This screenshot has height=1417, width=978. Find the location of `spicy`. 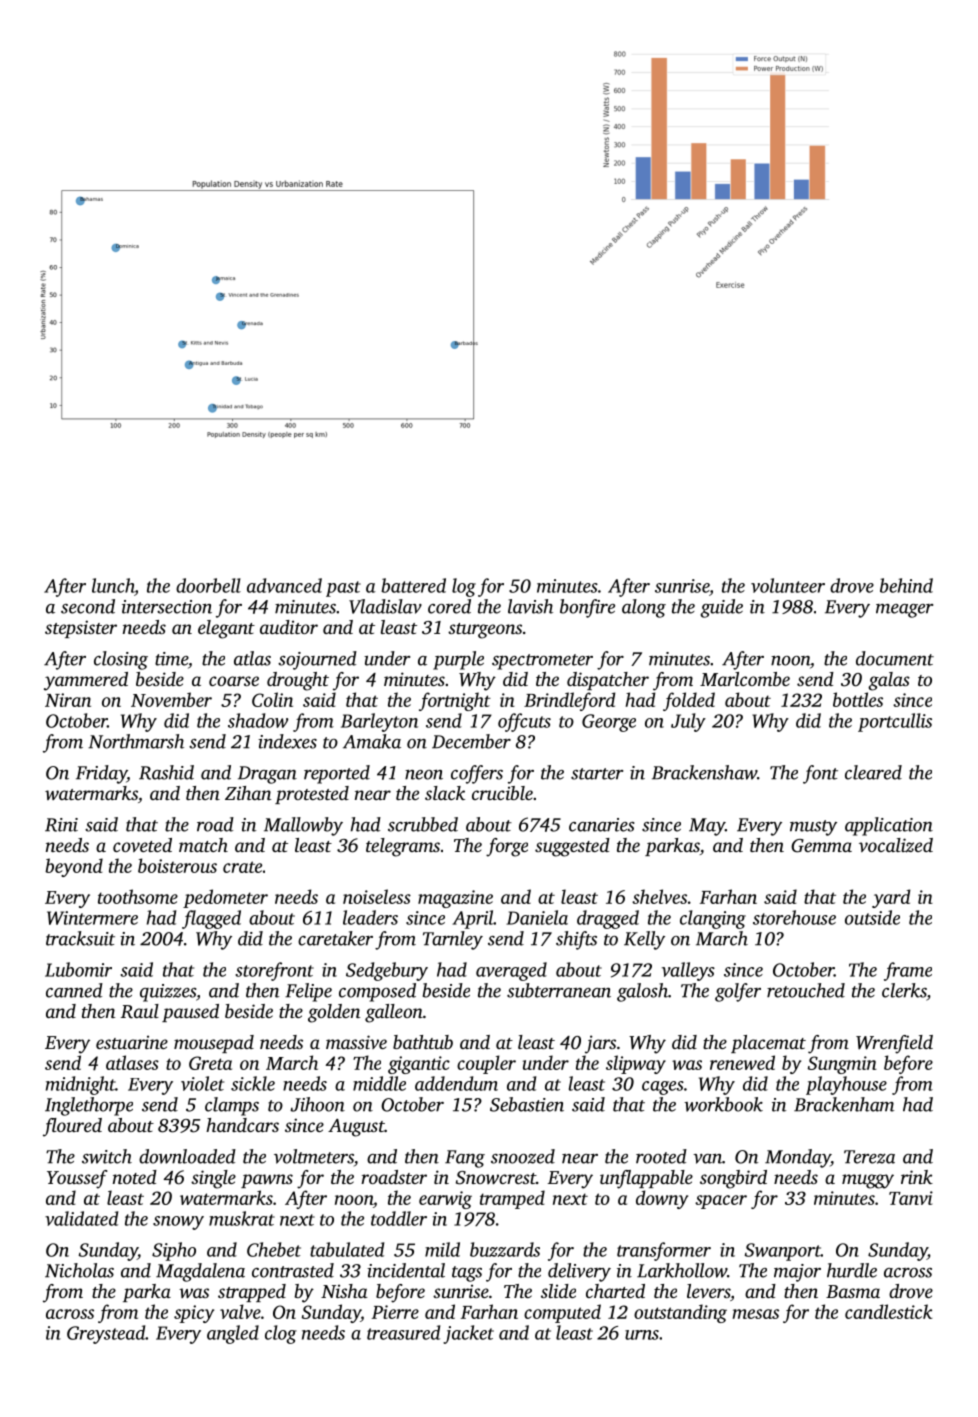

spicy is located at coordinates (194, 1314).
